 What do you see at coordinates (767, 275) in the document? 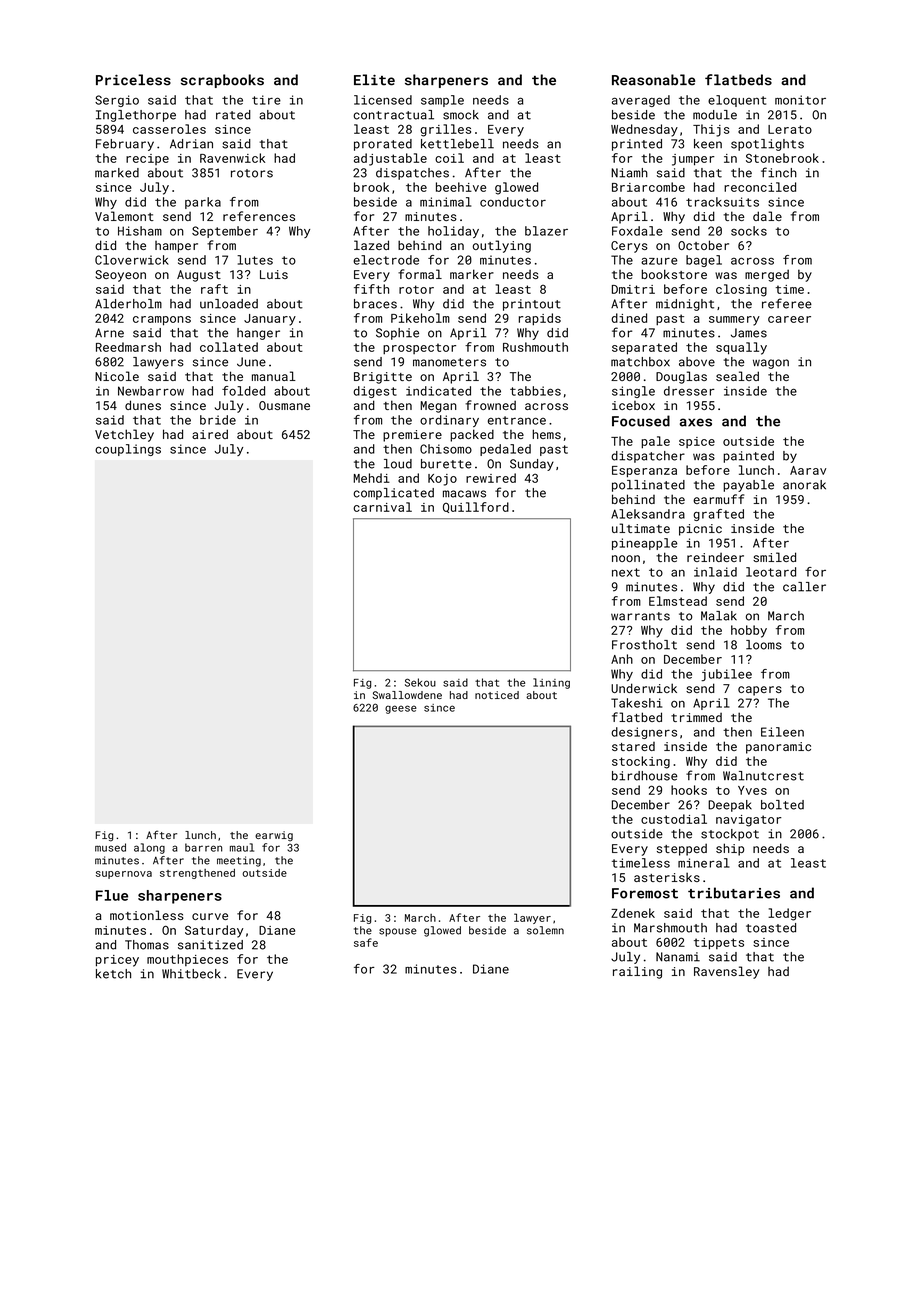
I see `merged` at bounding box center [767, 275].
